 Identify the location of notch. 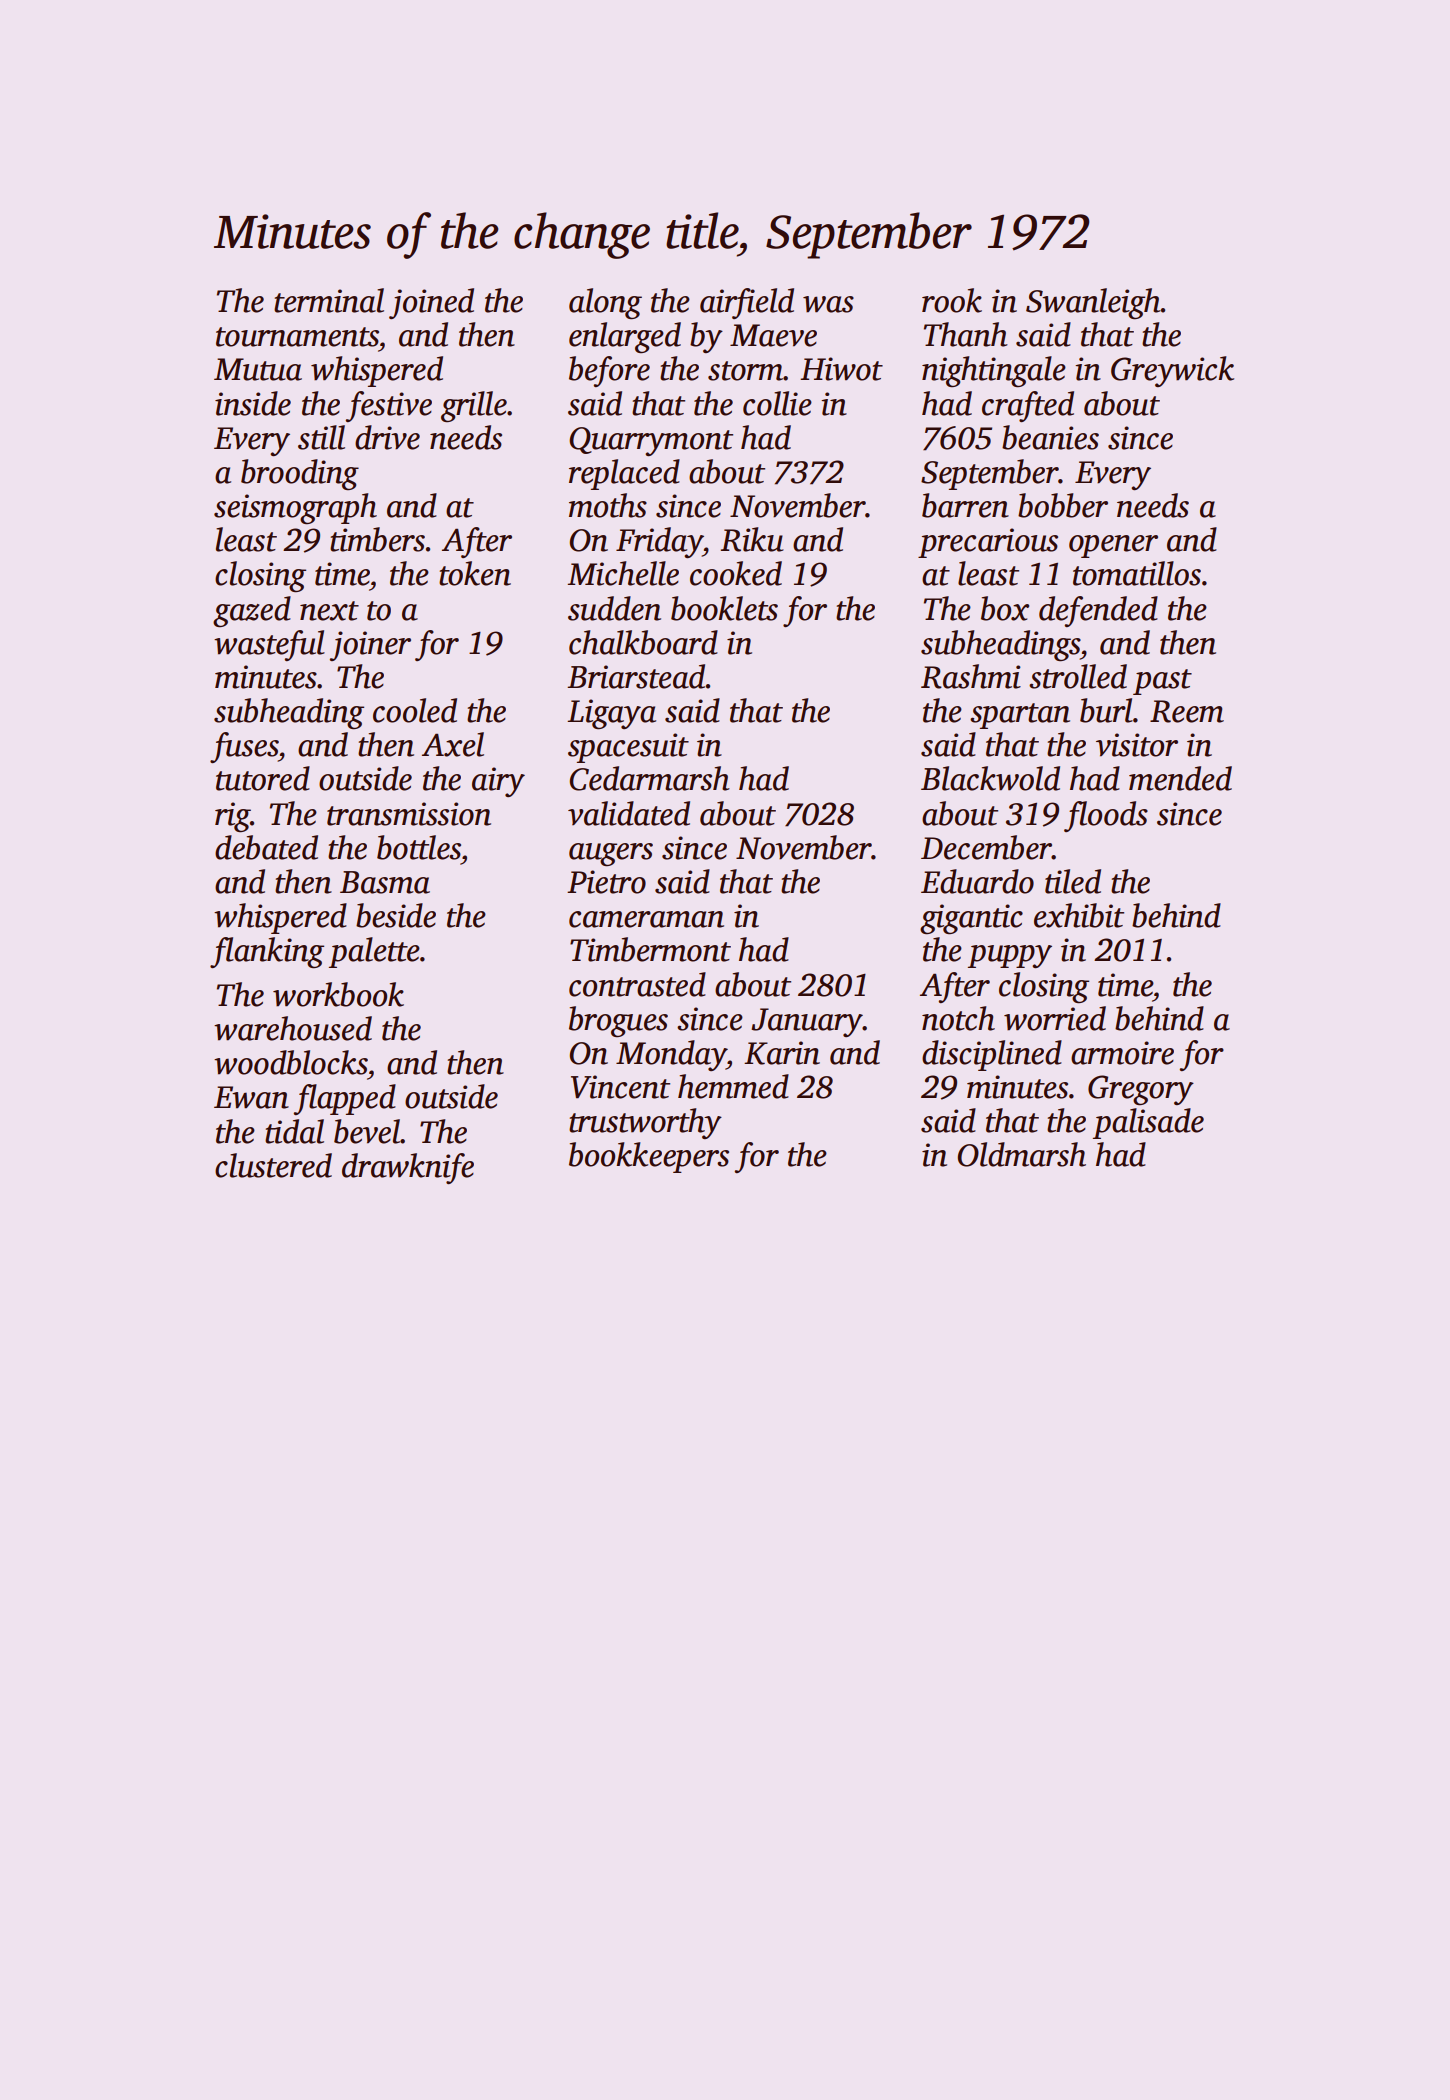
(958, 1018).
